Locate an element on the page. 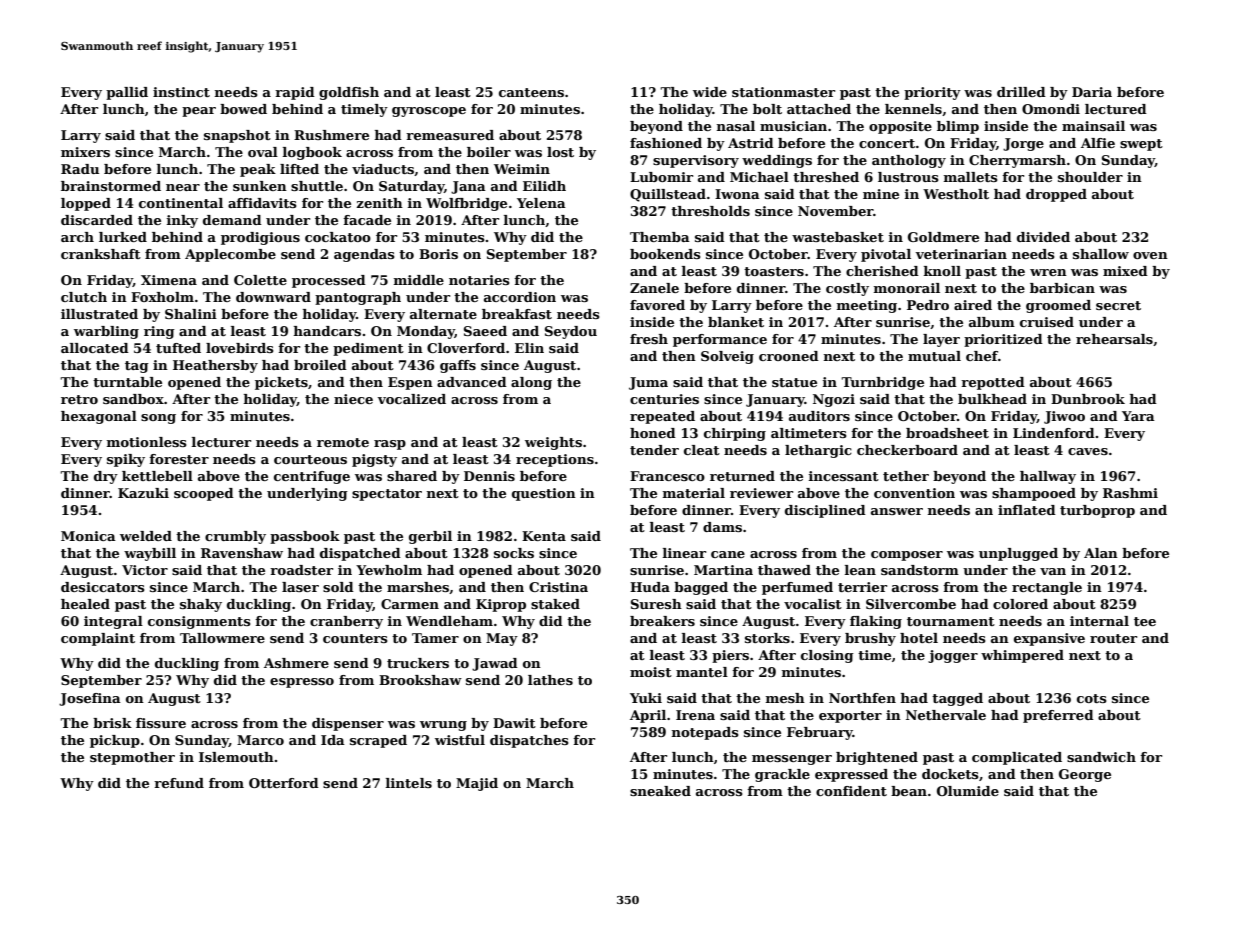 The height and width of the image is (952, 1233). toasters is located at coordinates (774, 271).
